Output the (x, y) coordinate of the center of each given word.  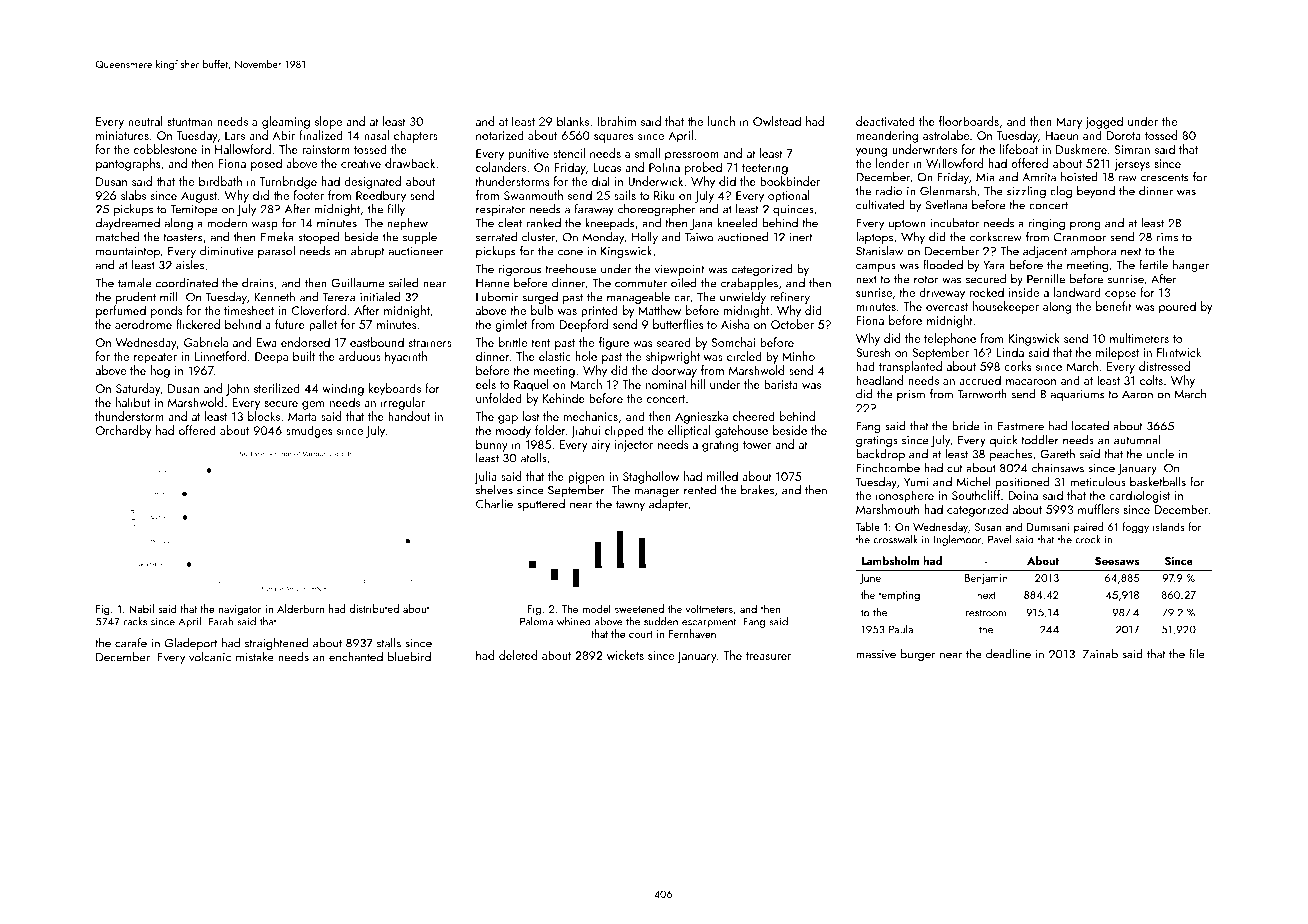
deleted (518, 655)
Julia (485, 477)
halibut (133, 402)
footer (308, 195)
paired (1088, 528)
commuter (641, 284)
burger (918, 655)
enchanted (356, 657)
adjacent (1045, 252)
